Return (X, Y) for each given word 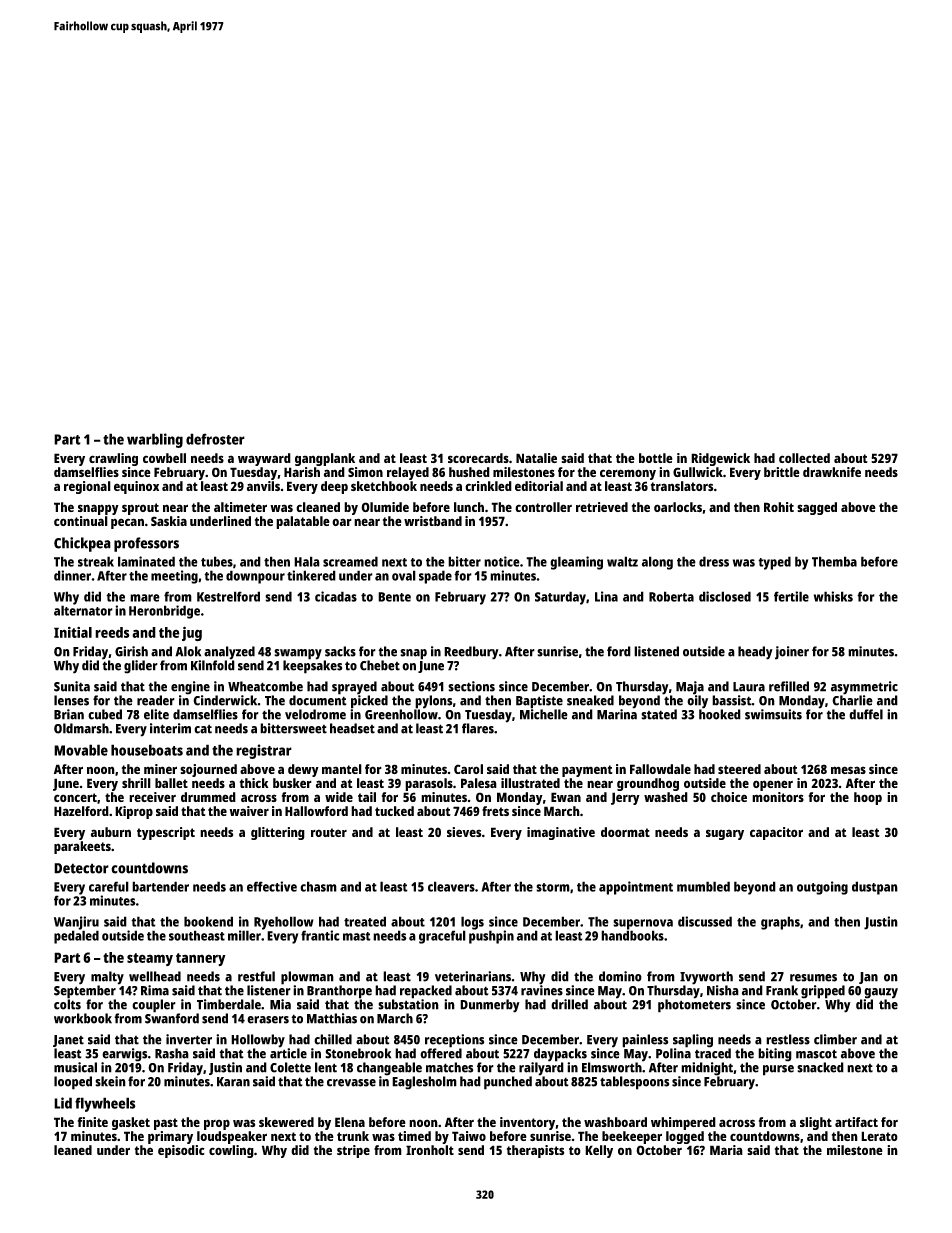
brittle (782, 472)
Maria (726, 1150)
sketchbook (384, 486)
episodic (181, 1151)
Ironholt (430, 1150)
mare (145, 598)
